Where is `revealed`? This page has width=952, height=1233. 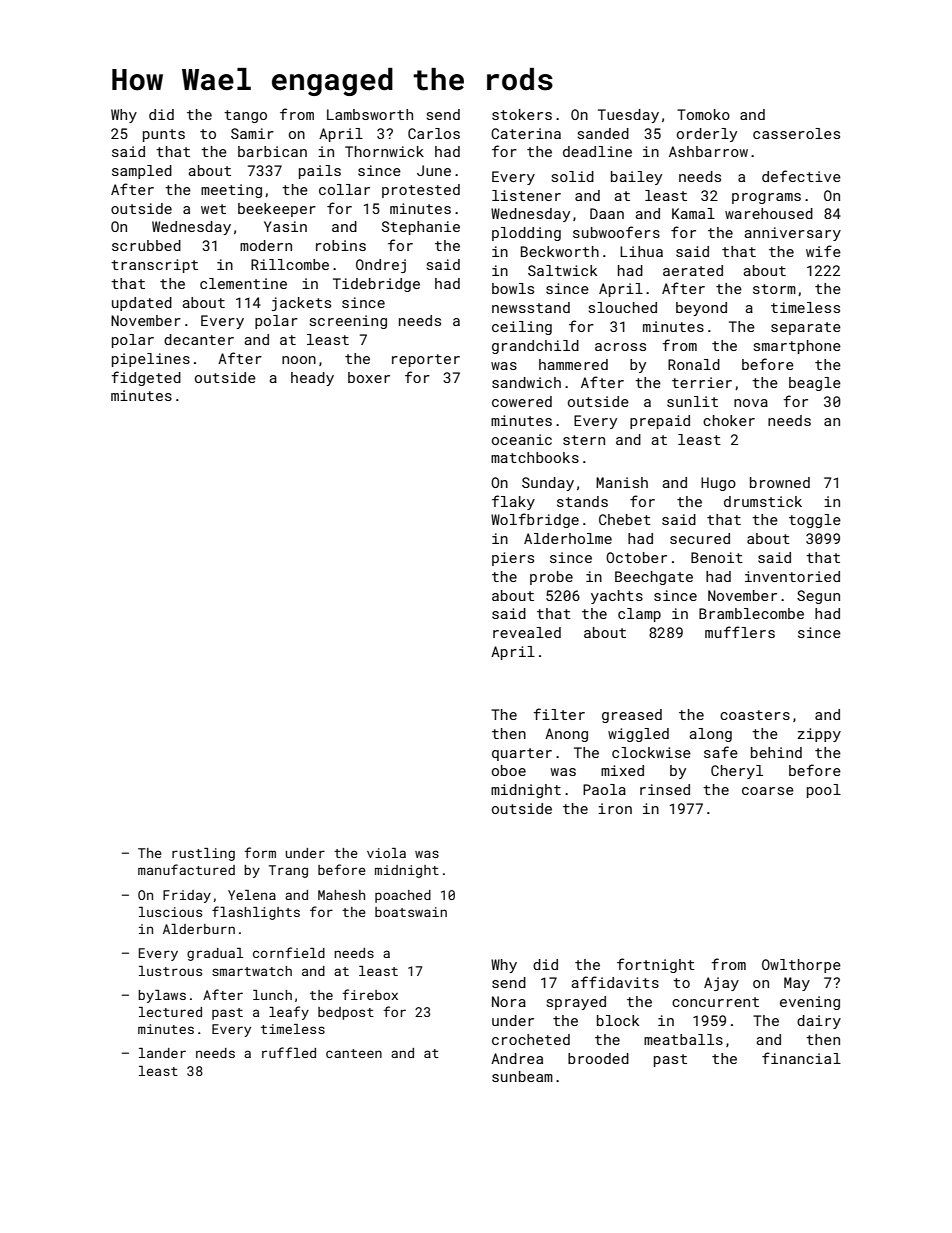 revealed is located at coordinates (527, 632).
